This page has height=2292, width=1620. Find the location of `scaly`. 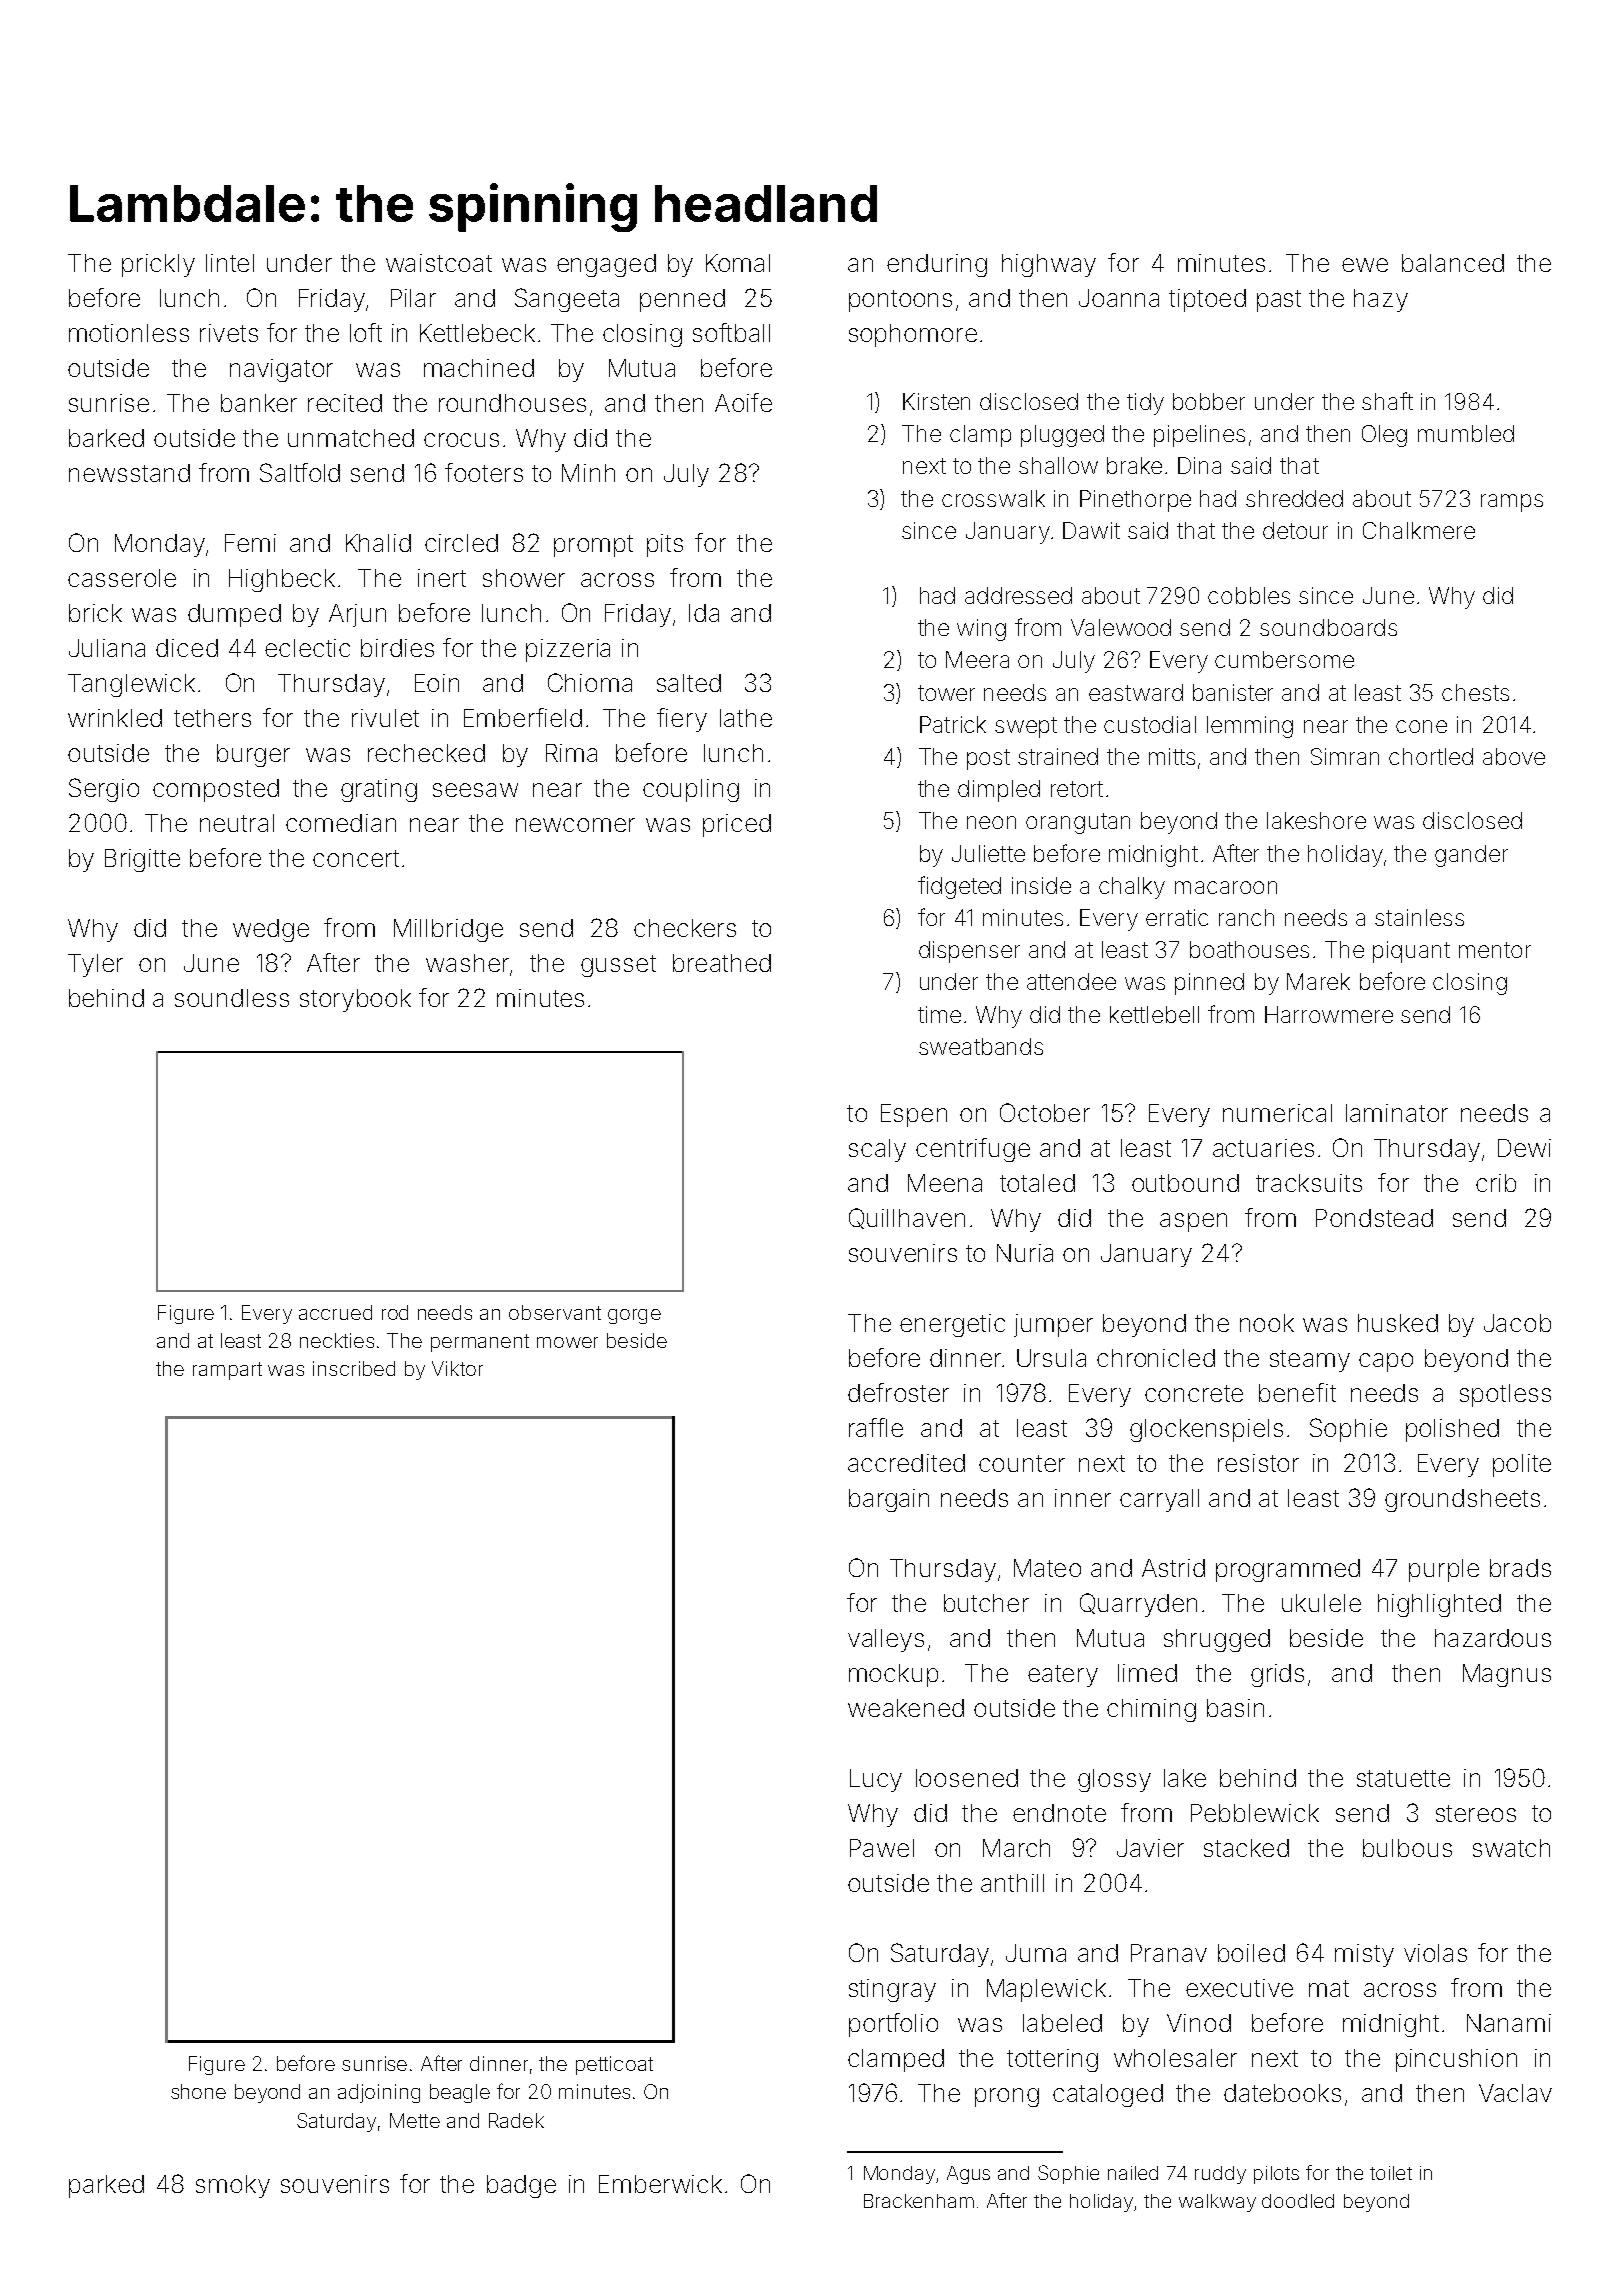

scaly is located at coordinates (877, 1150).
